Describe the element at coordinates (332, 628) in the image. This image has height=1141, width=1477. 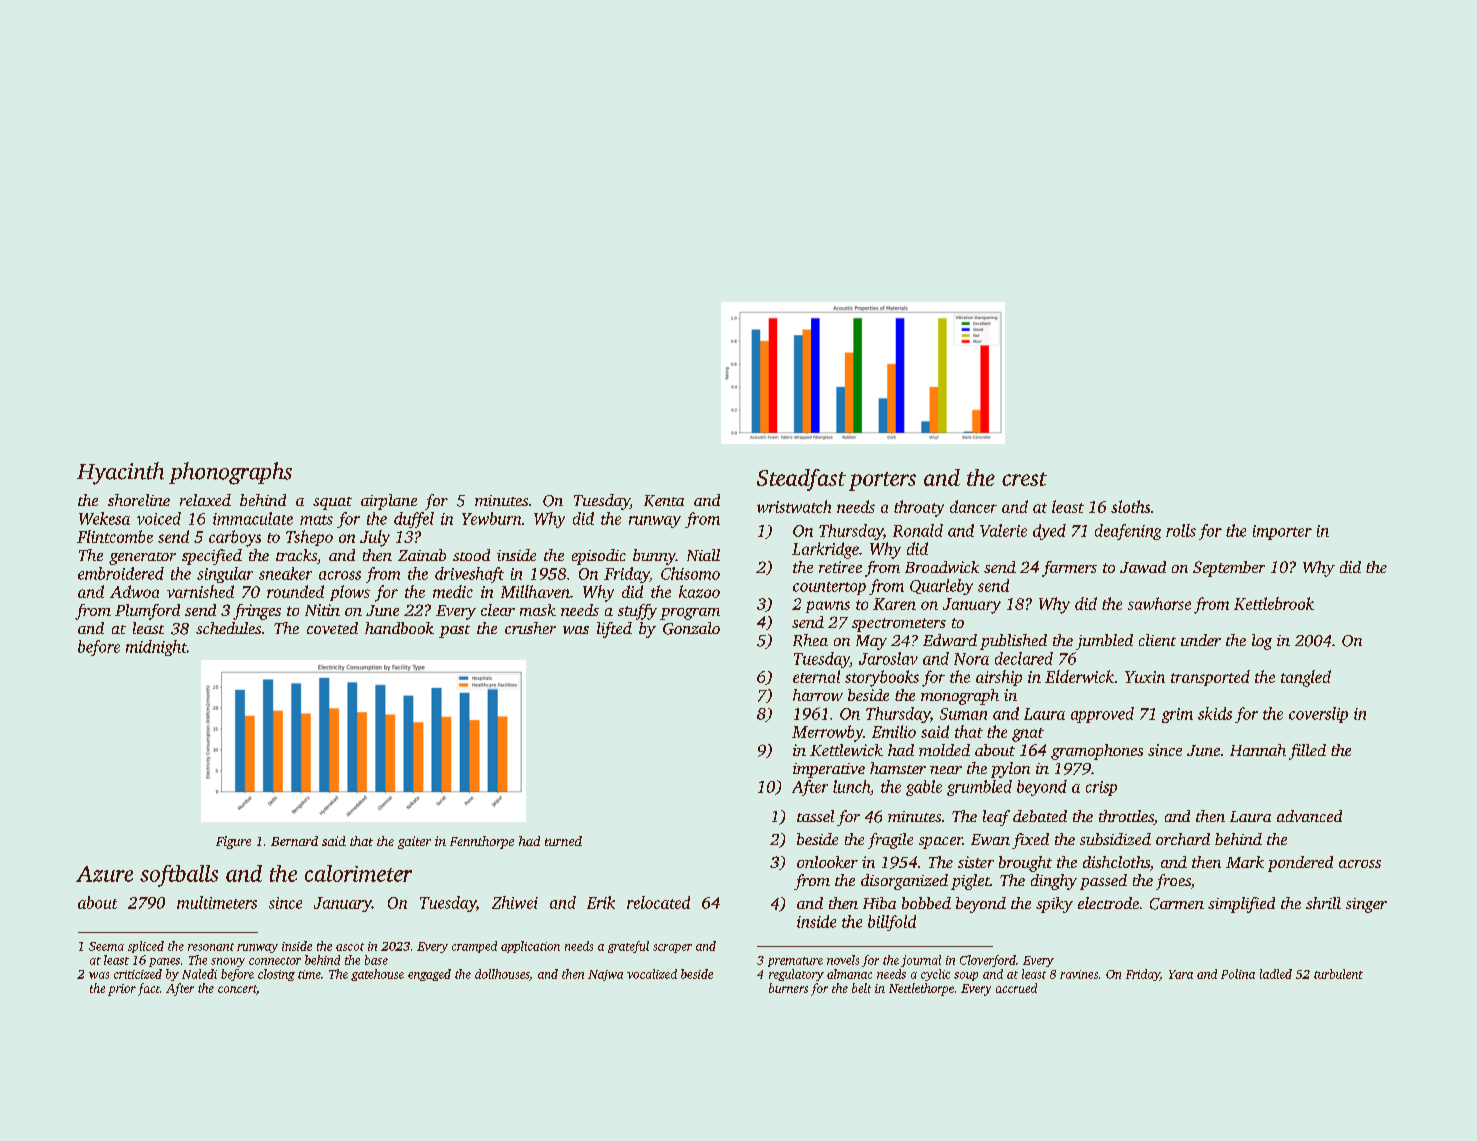
I see `coveted` at that location.
